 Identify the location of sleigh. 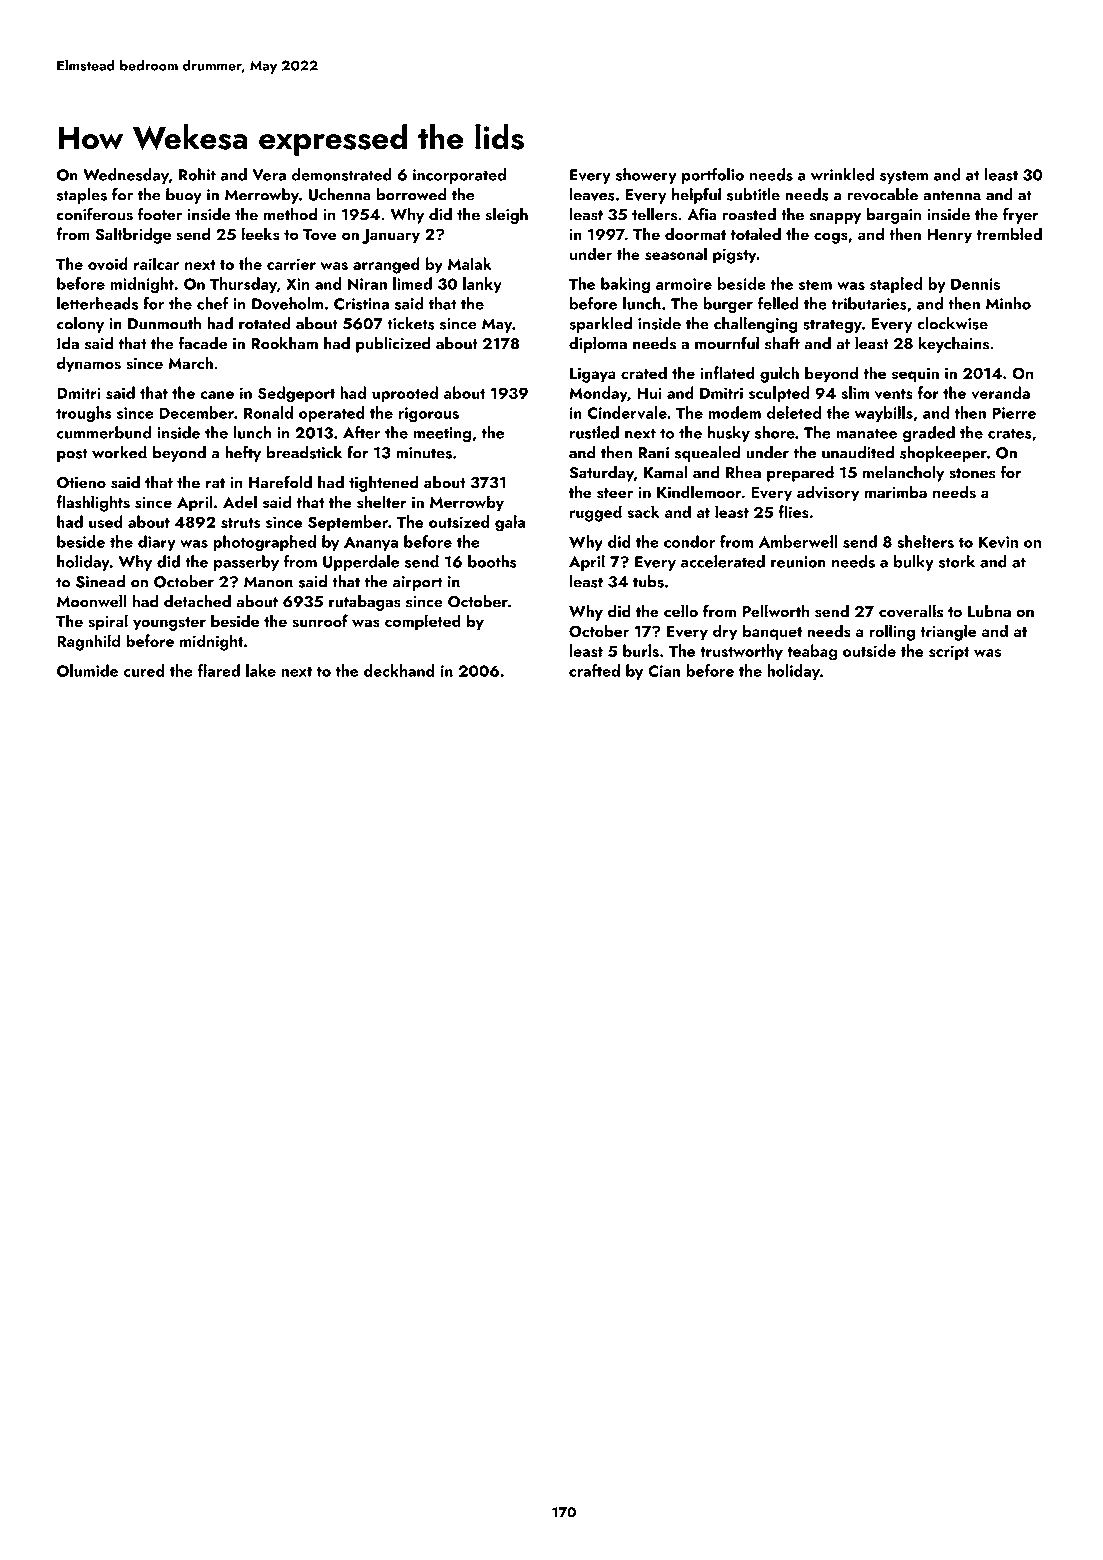
(507, 215).
